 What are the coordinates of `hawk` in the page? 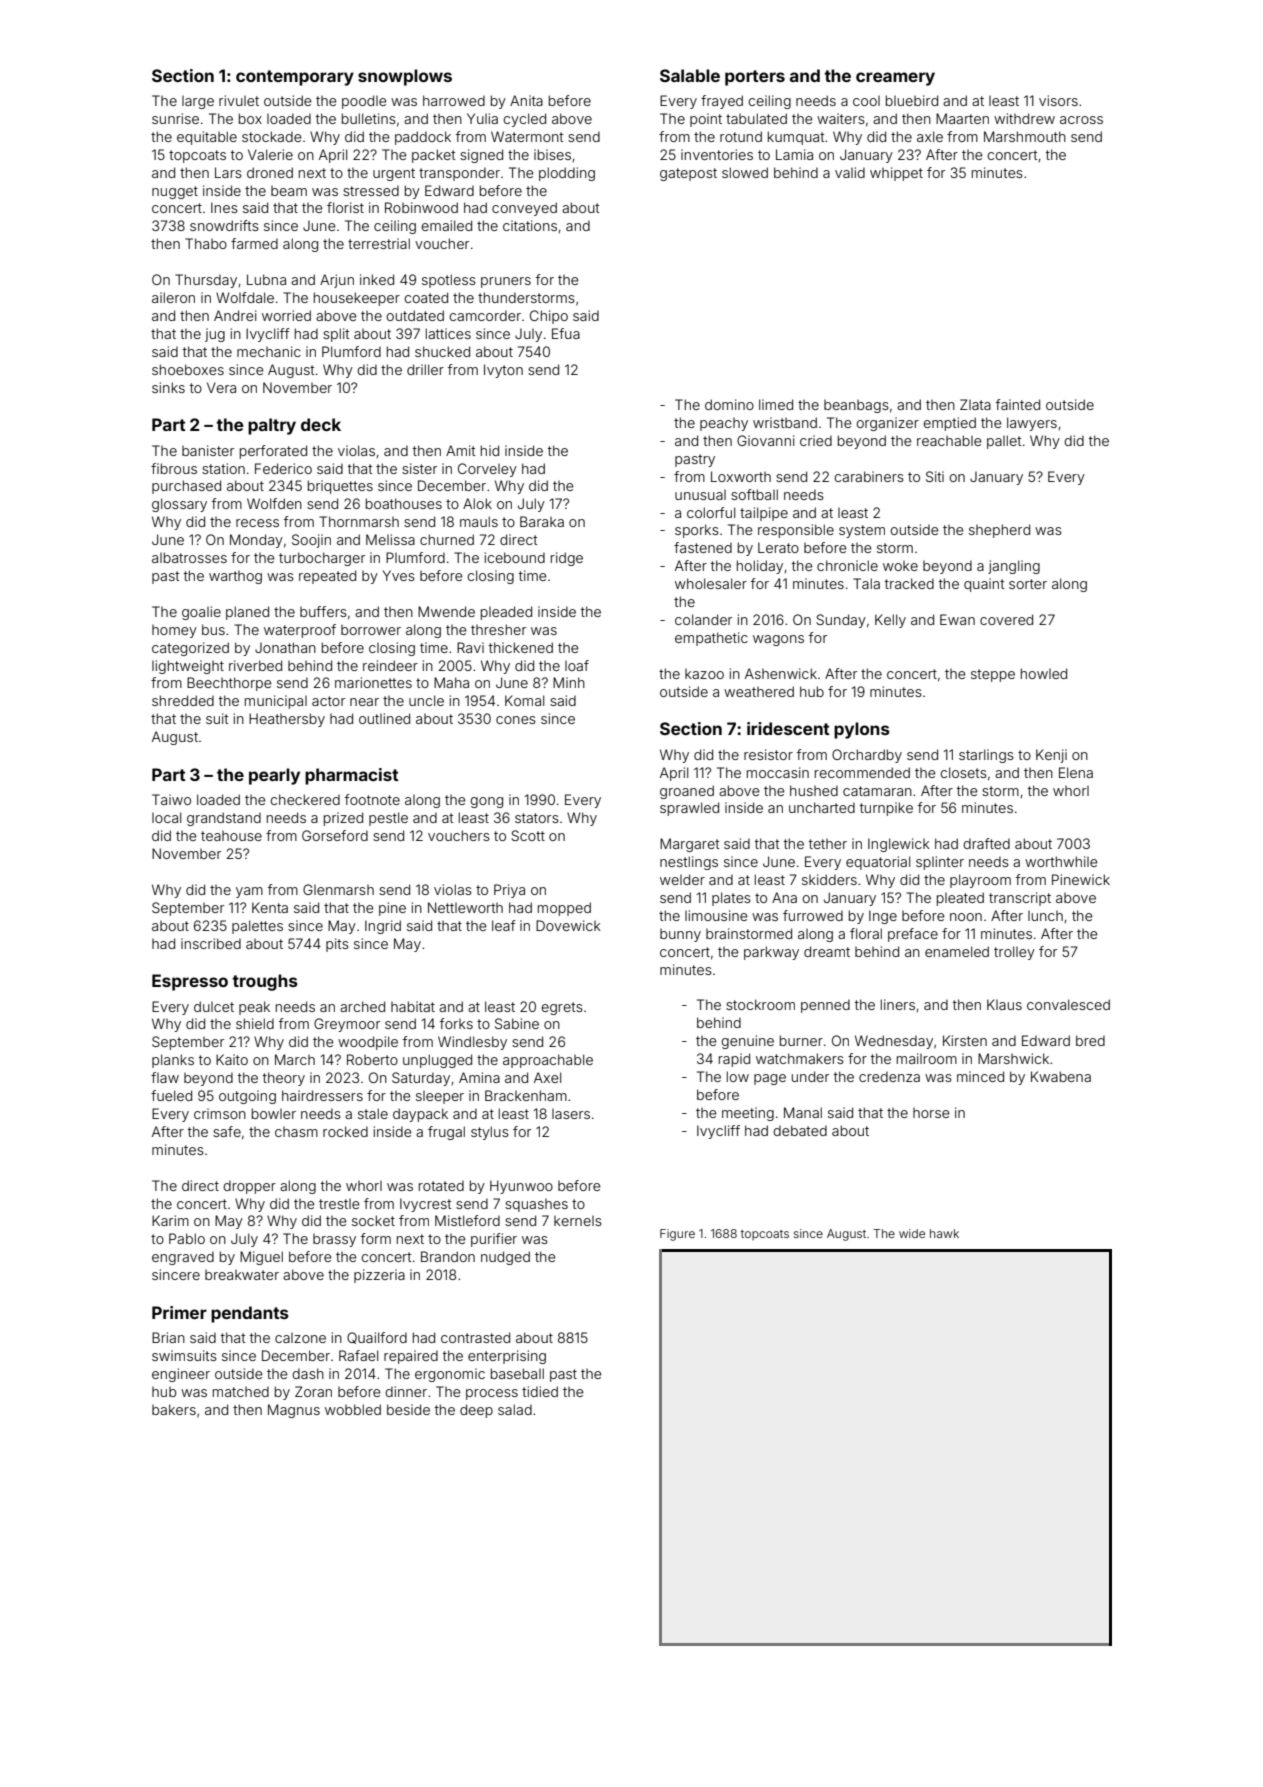 It's located at (944, 1233).
